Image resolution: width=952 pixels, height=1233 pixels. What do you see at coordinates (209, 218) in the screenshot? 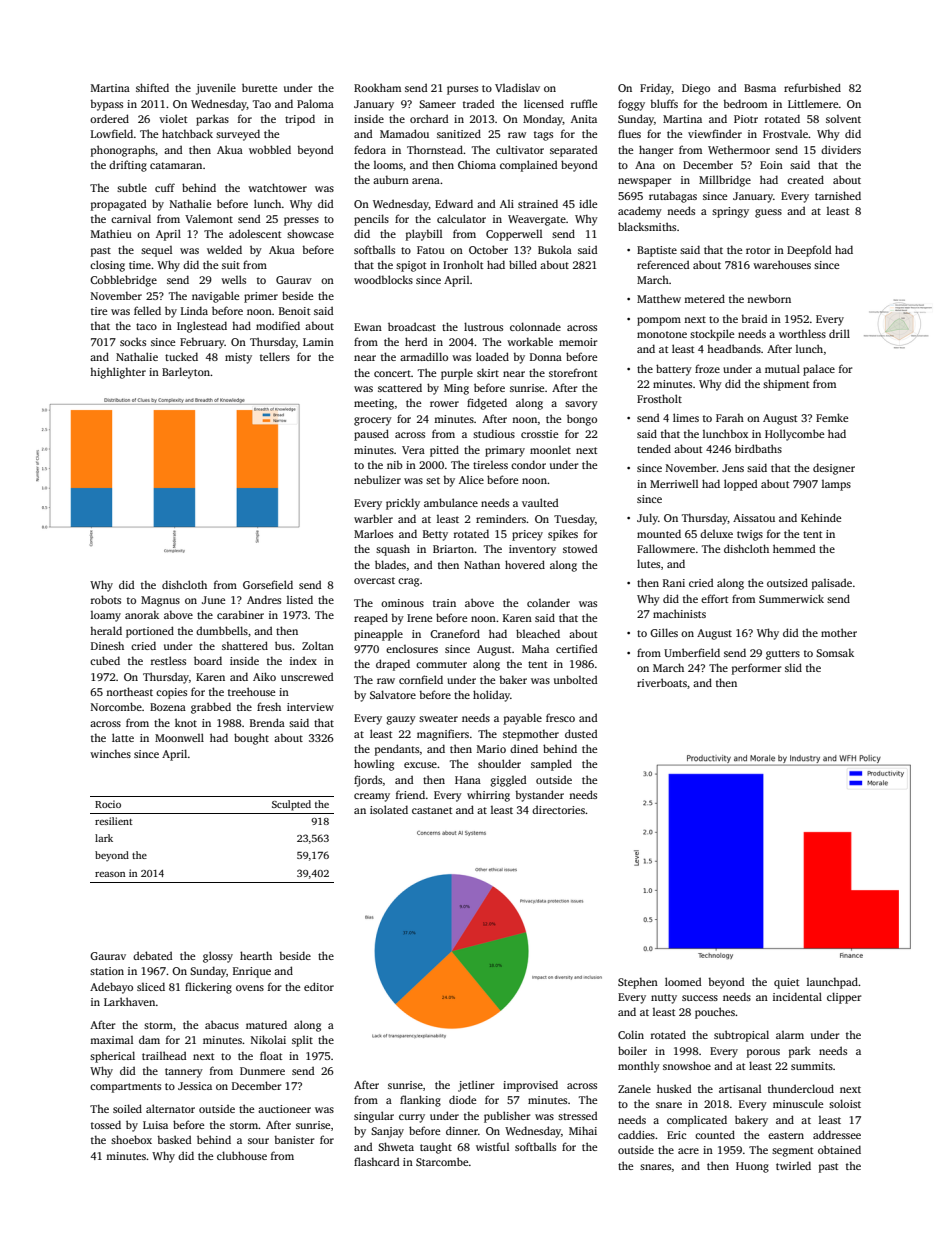
I see `Valemont` at bounding box center [209, 218].
